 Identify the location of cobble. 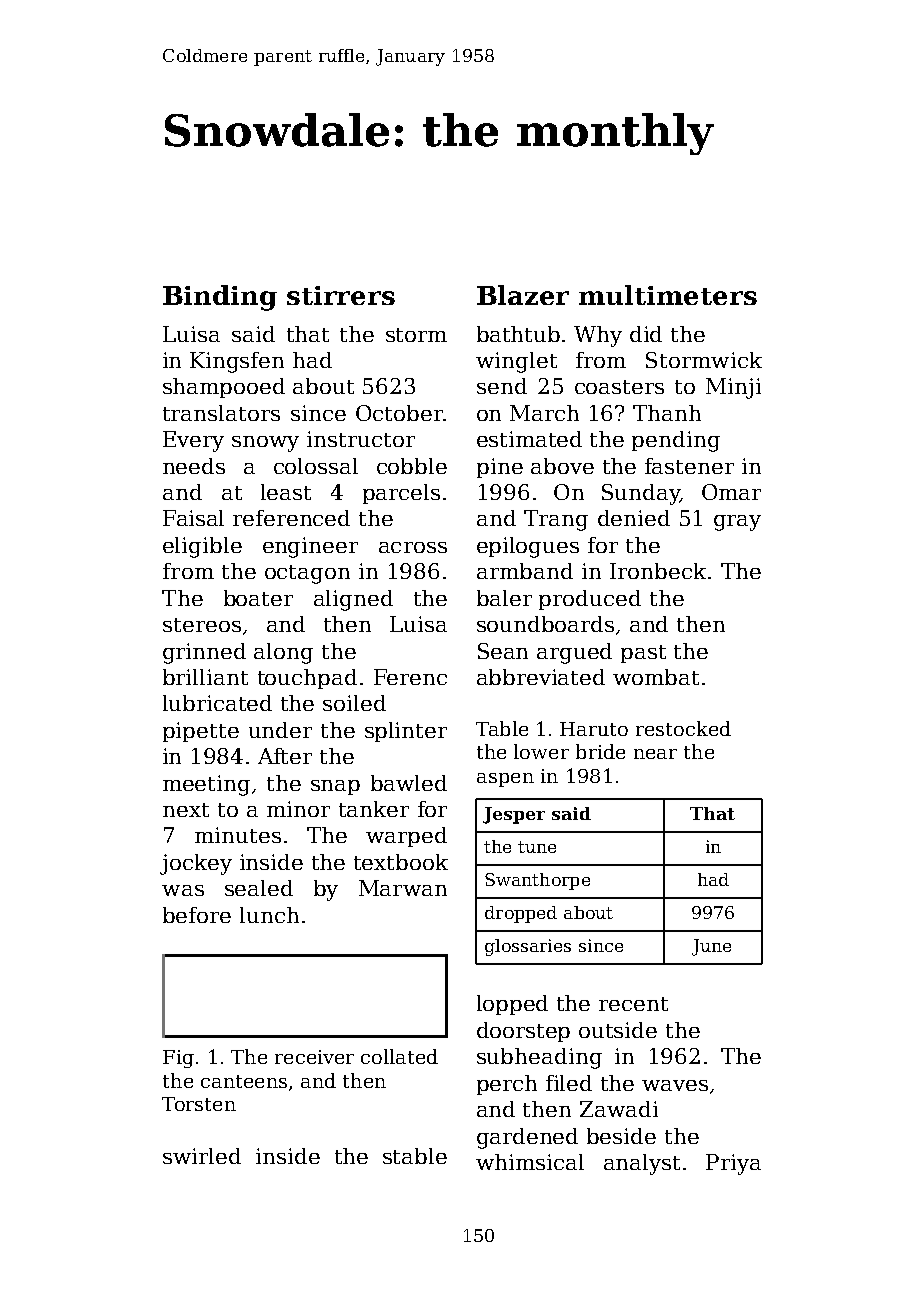
(412, 466).
